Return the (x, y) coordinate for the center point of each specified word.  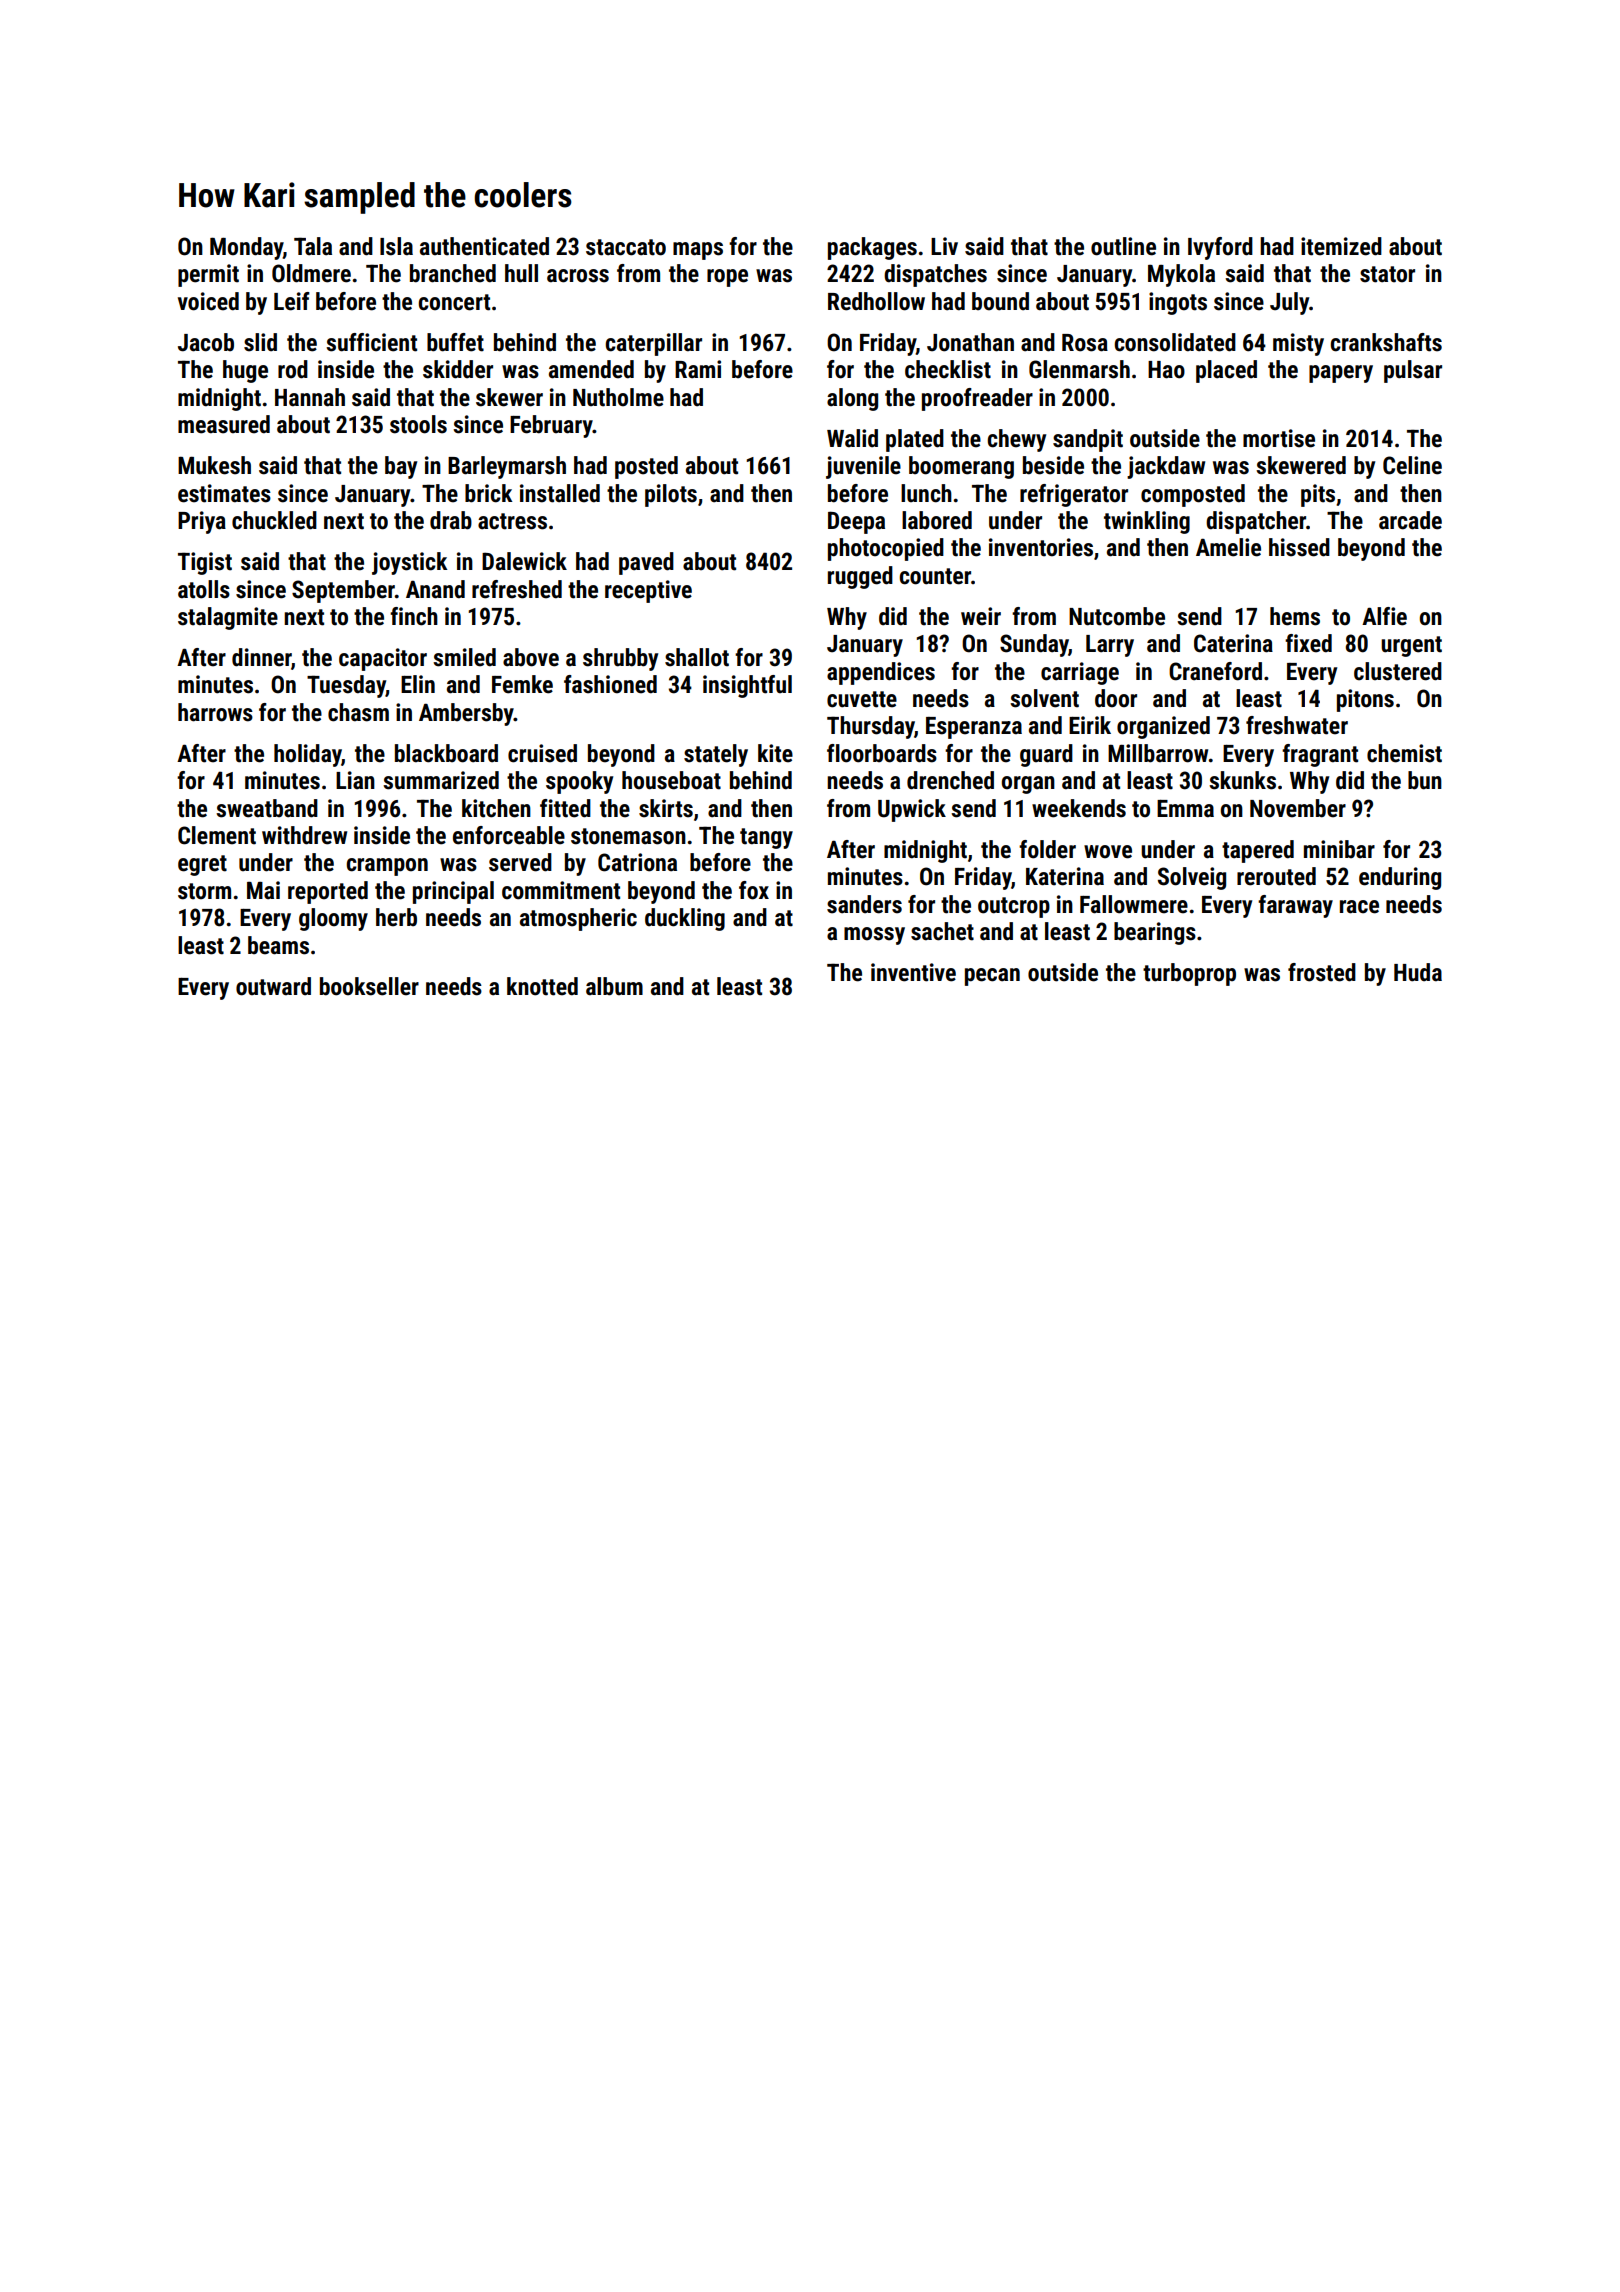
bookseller (369, 986)
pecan (992, 977)
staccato (626, 247)
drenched (950, 780)
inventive (913, 972)
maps (698, 251)
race (1359, 907)
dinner (261, 657)
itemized (1341, 246)
